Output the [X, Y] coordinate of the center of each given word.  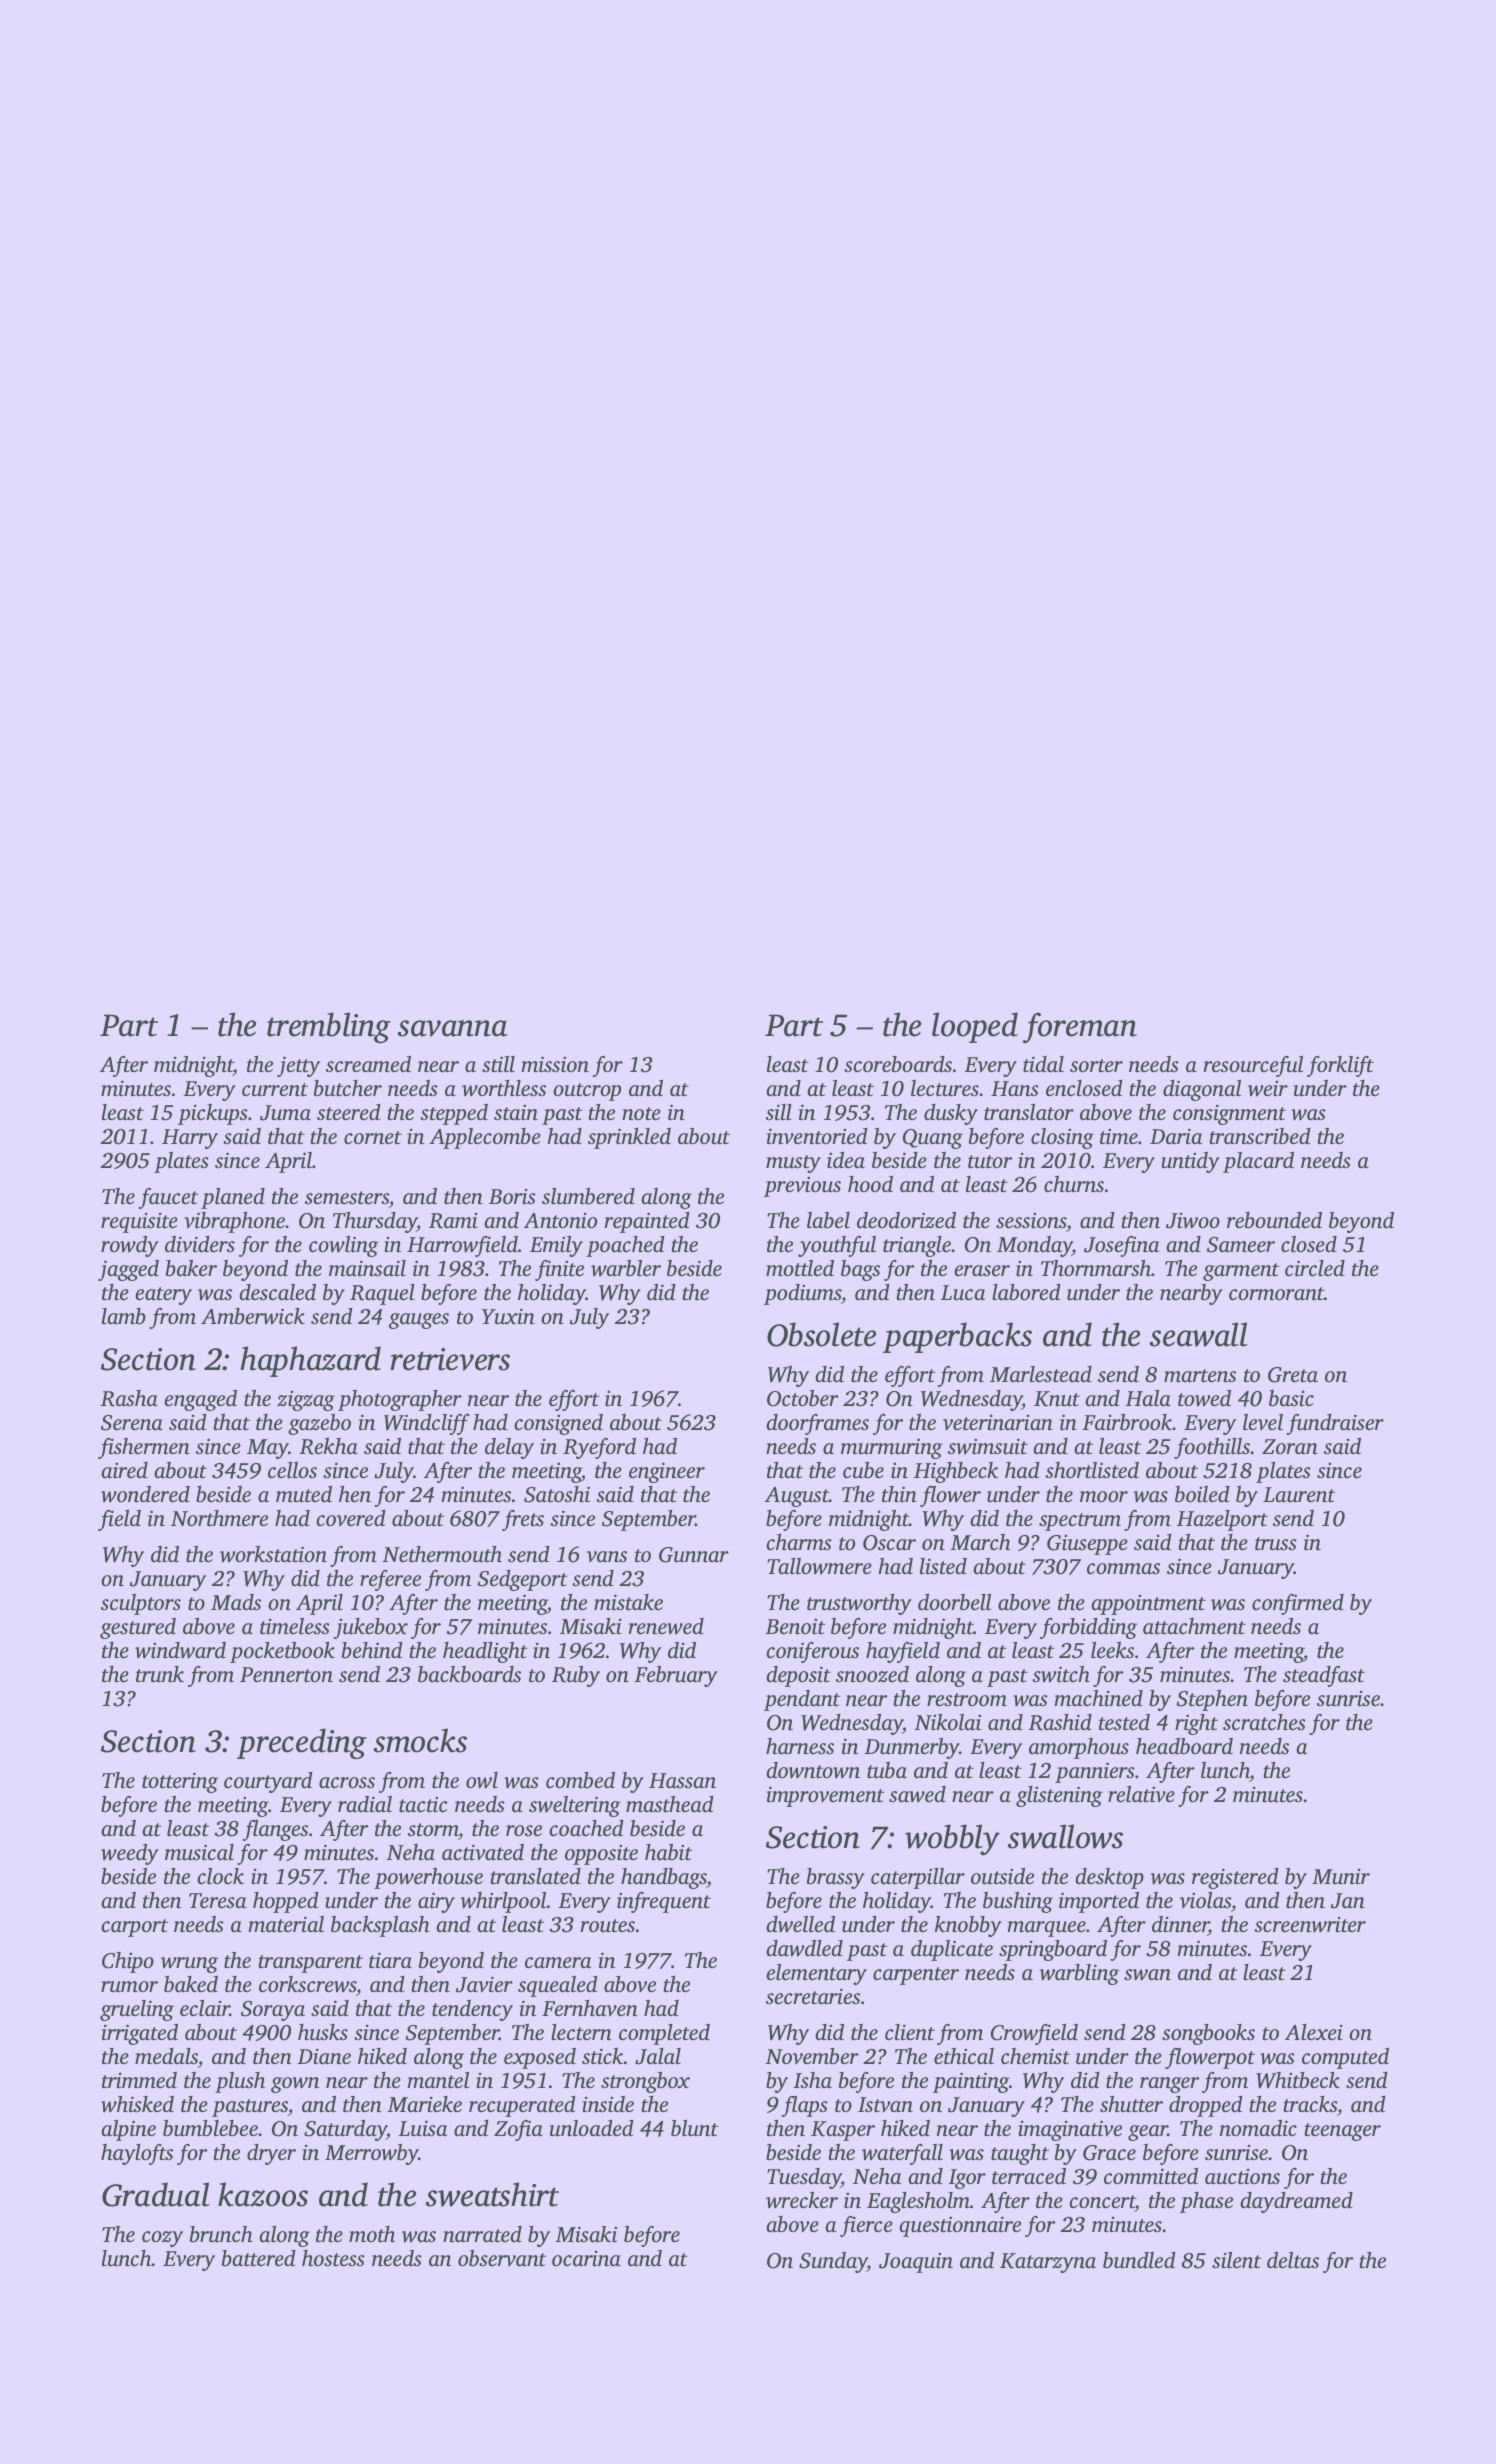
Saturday [345, 2130]
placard [1258, 1162]
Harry [190, 1139]
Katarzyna [1048, 2263]
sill [779, 1112]
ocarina [586, 2258]
